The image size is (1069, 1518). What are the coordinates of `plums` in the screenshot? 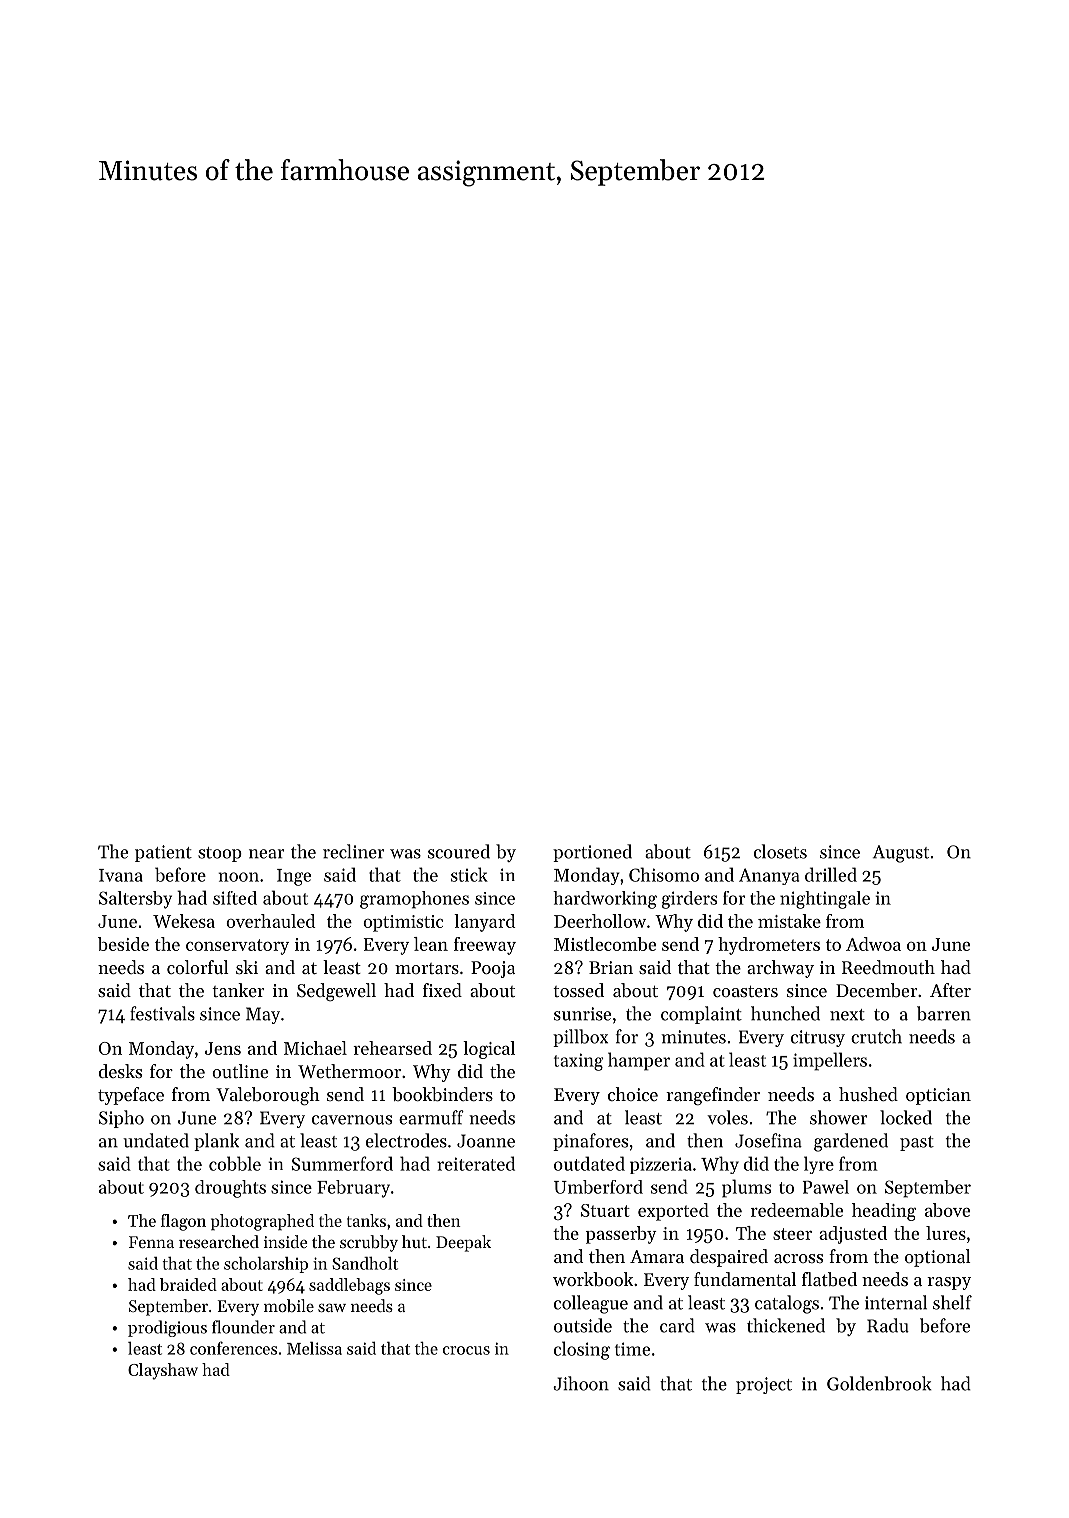 It's located at (746, 1188).
